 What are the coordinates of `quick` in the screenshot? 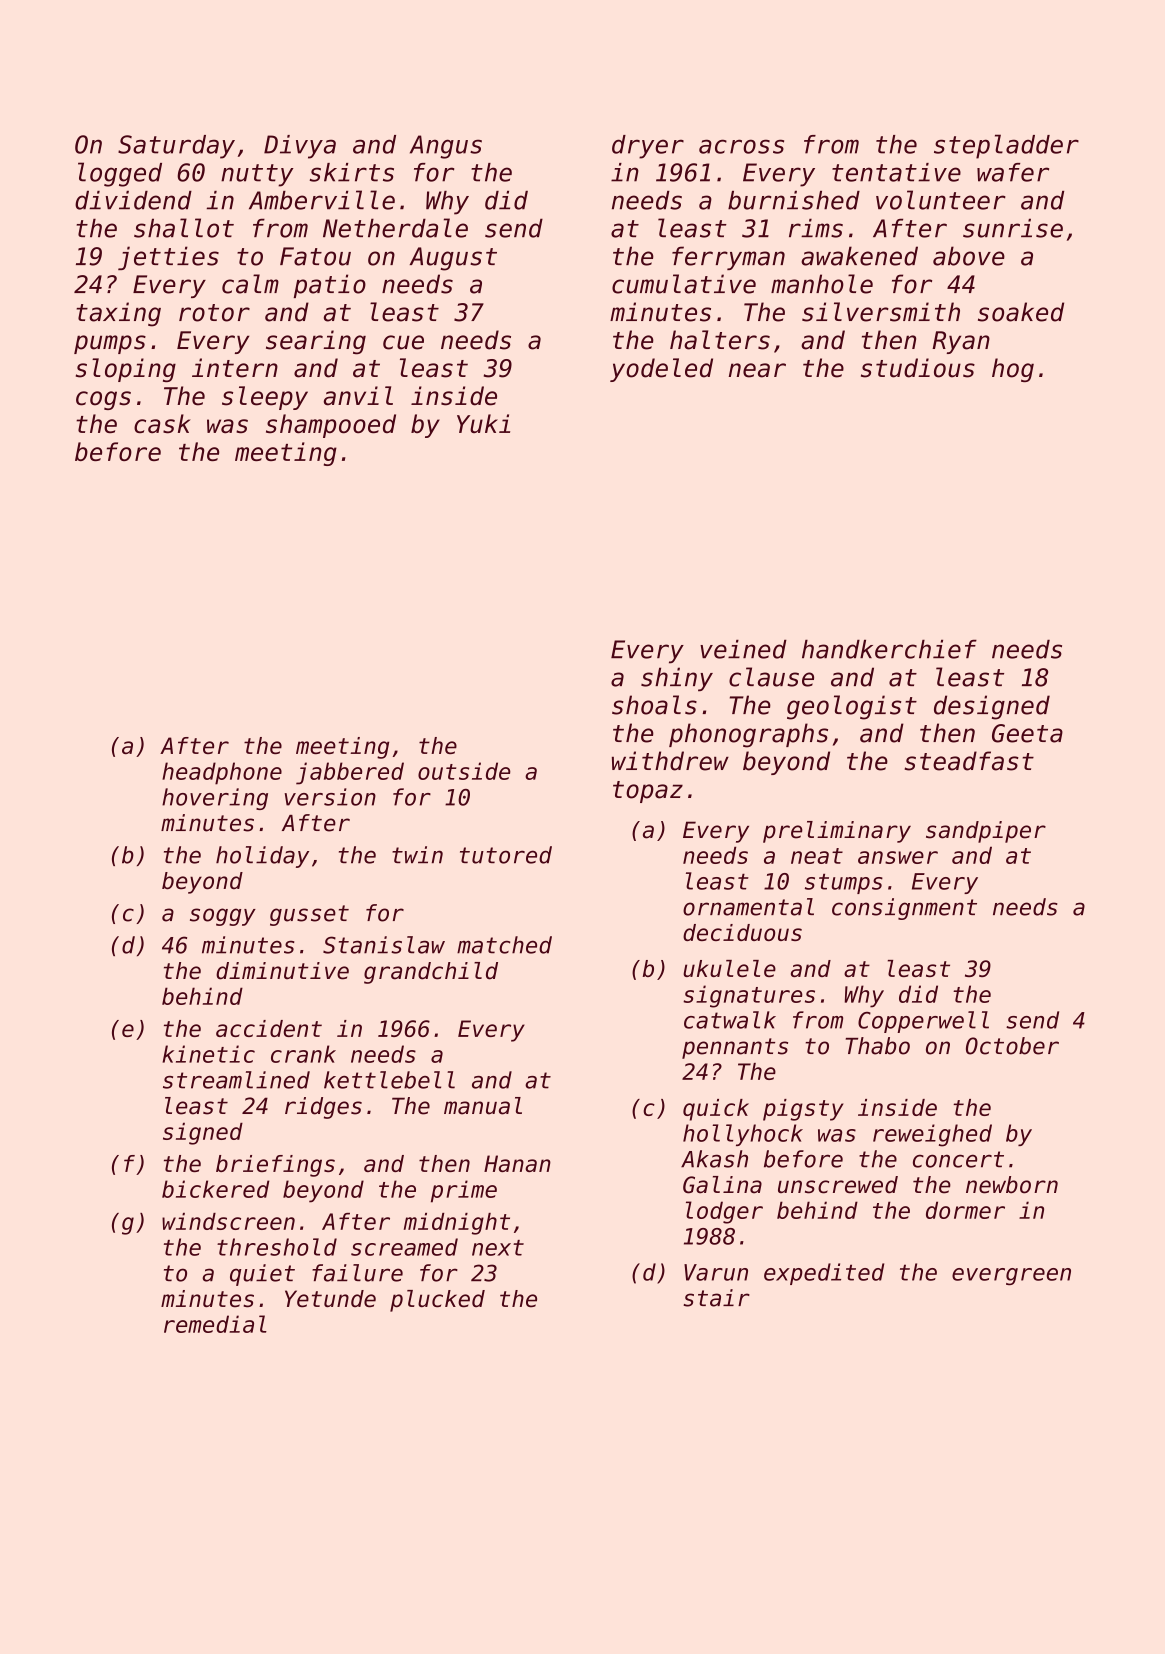 It's located at (716, 1110).
